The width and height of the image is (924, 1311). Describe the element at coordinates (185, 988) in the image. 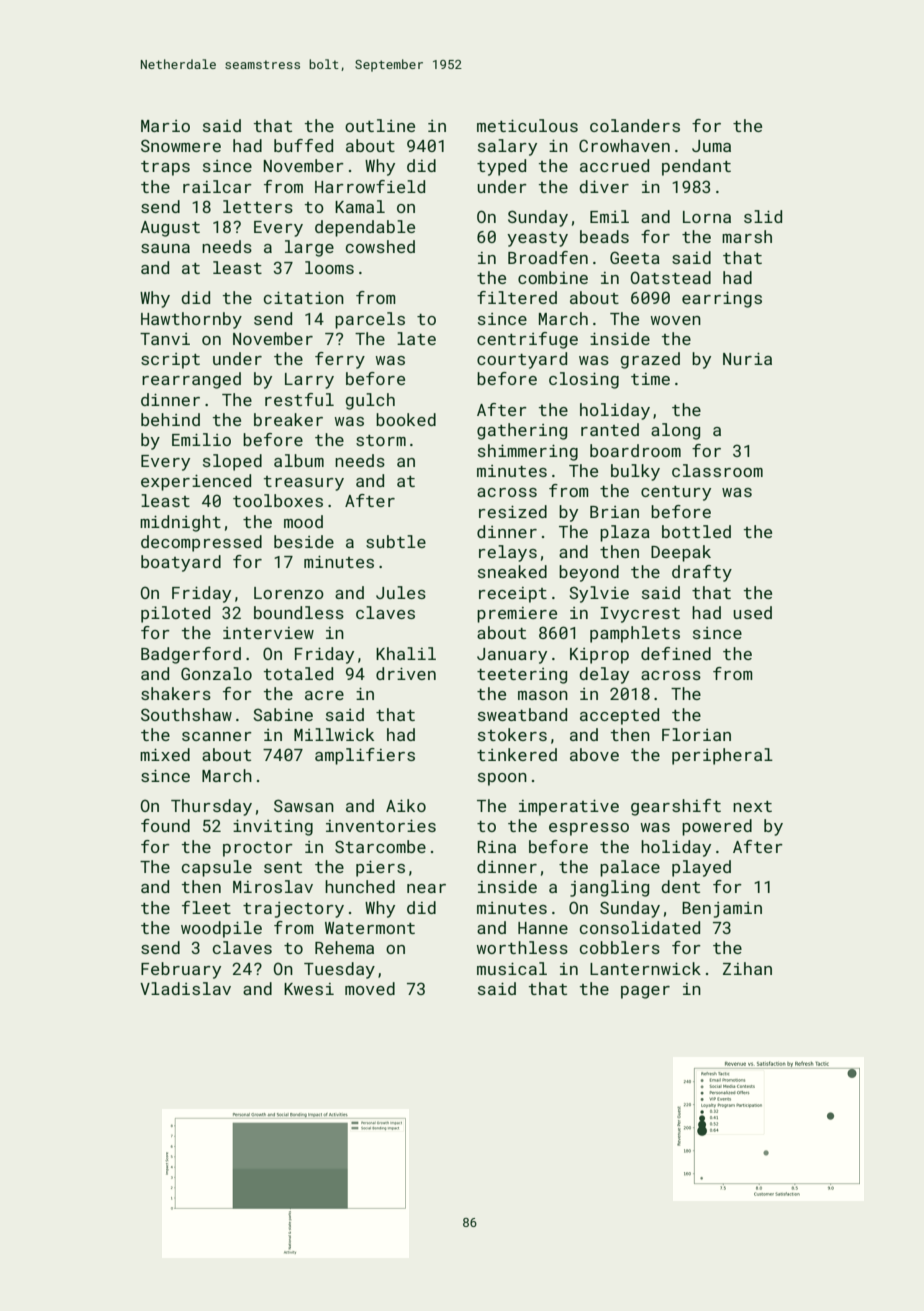

I see `Vladislav` at that location.
